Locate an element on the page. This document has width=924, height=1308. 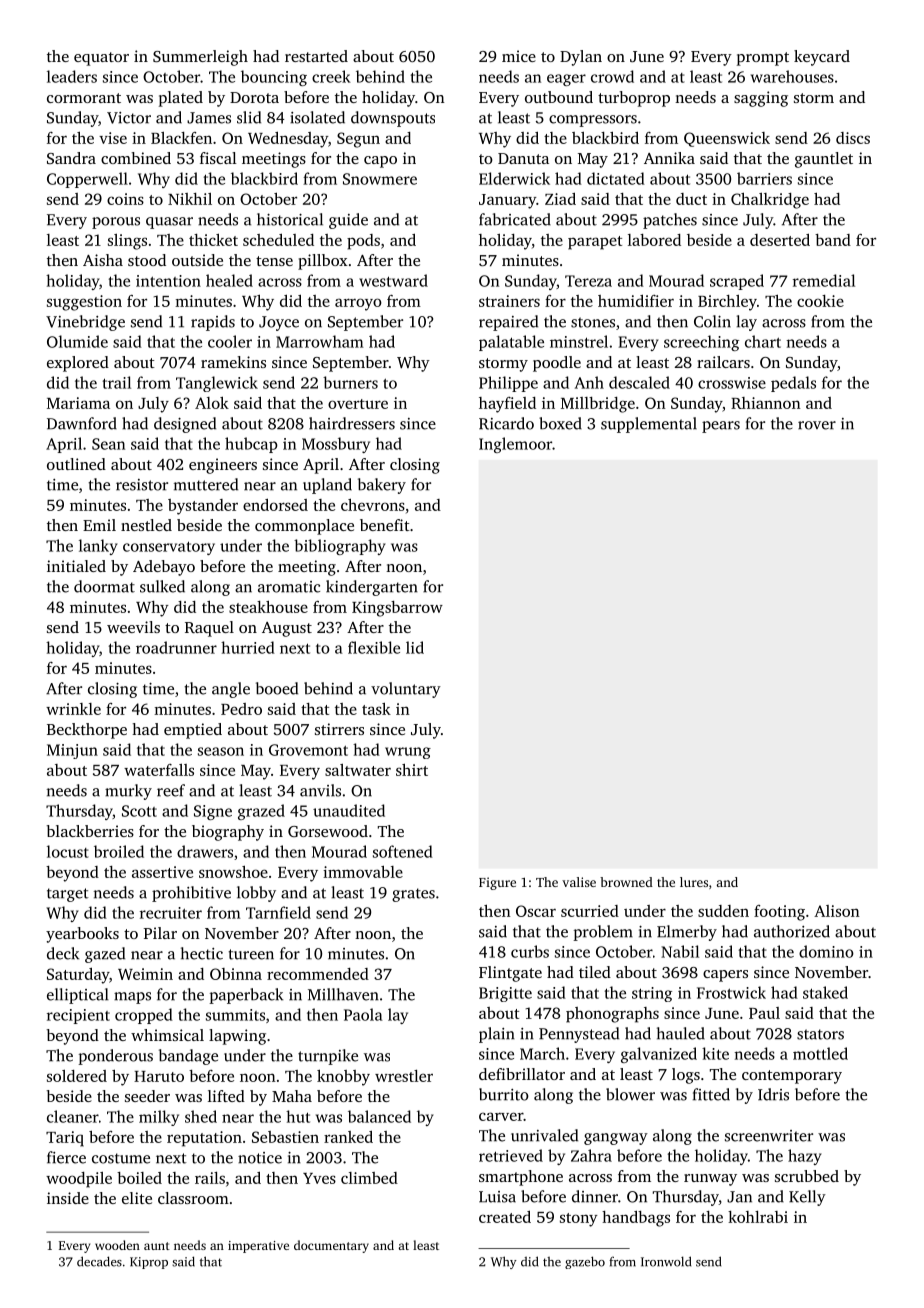
Summerleigh is located at coordinates (200, 58).
